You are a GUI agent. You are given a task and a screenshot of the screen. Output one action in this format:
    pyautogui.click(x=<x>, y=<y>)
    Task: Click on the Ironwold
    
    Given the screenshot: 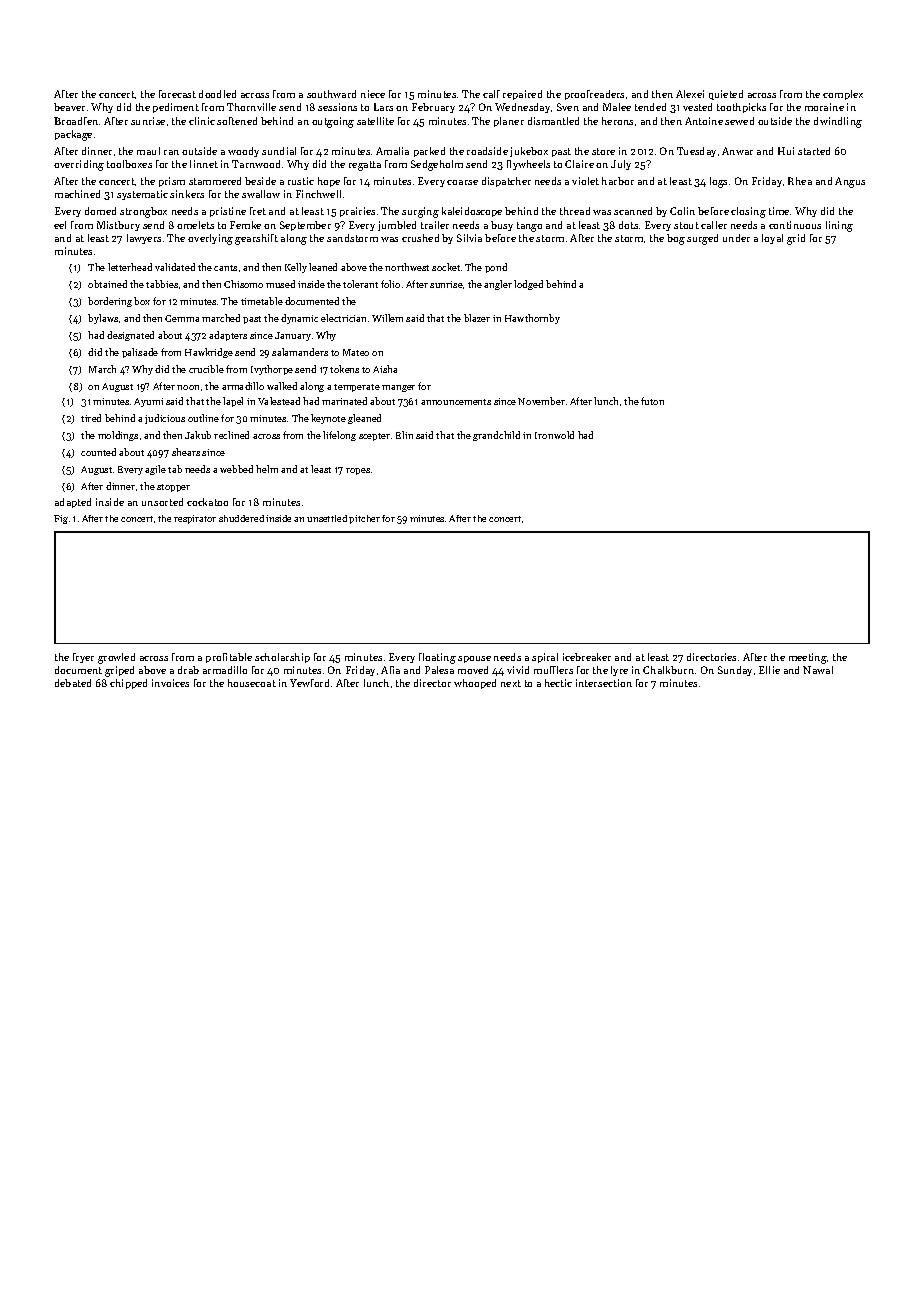 What is the action you would take?
    pyautogui.click(x=554, y=435)
